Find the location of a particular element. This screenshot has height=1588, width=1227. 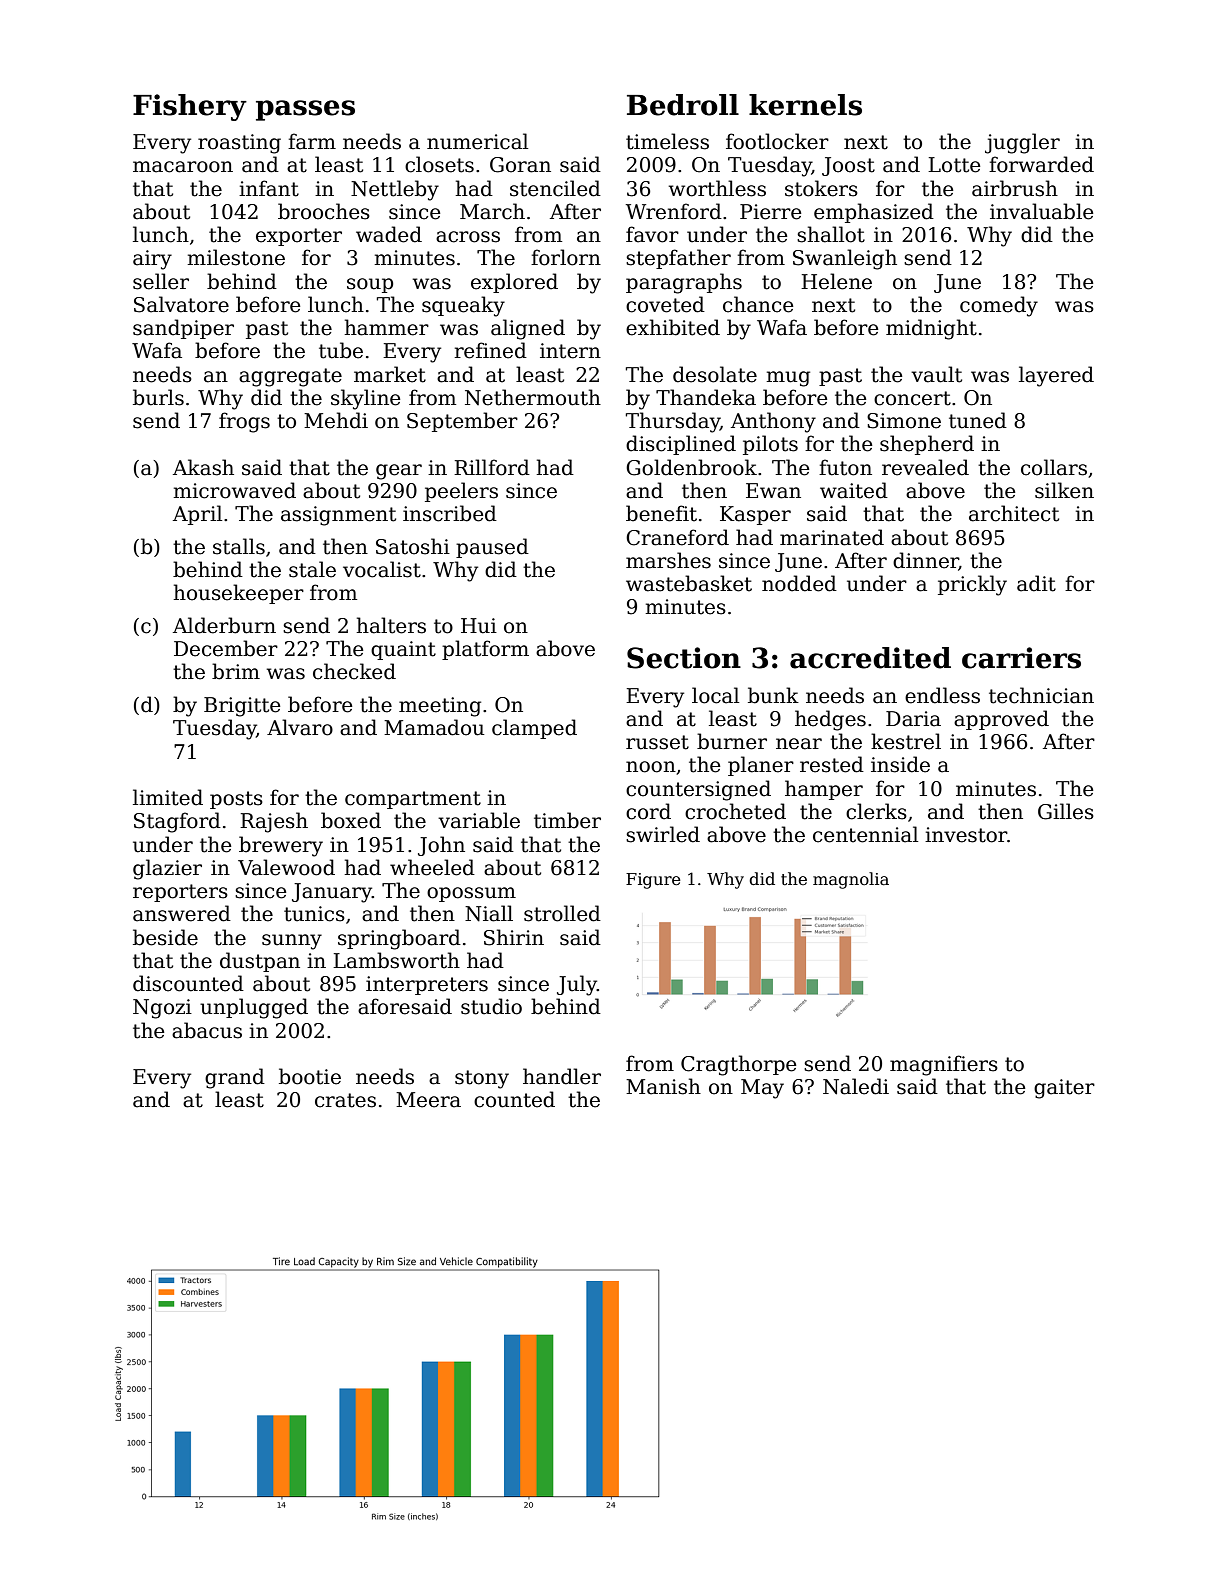

Craneford is located at coordinates (677, 537).
